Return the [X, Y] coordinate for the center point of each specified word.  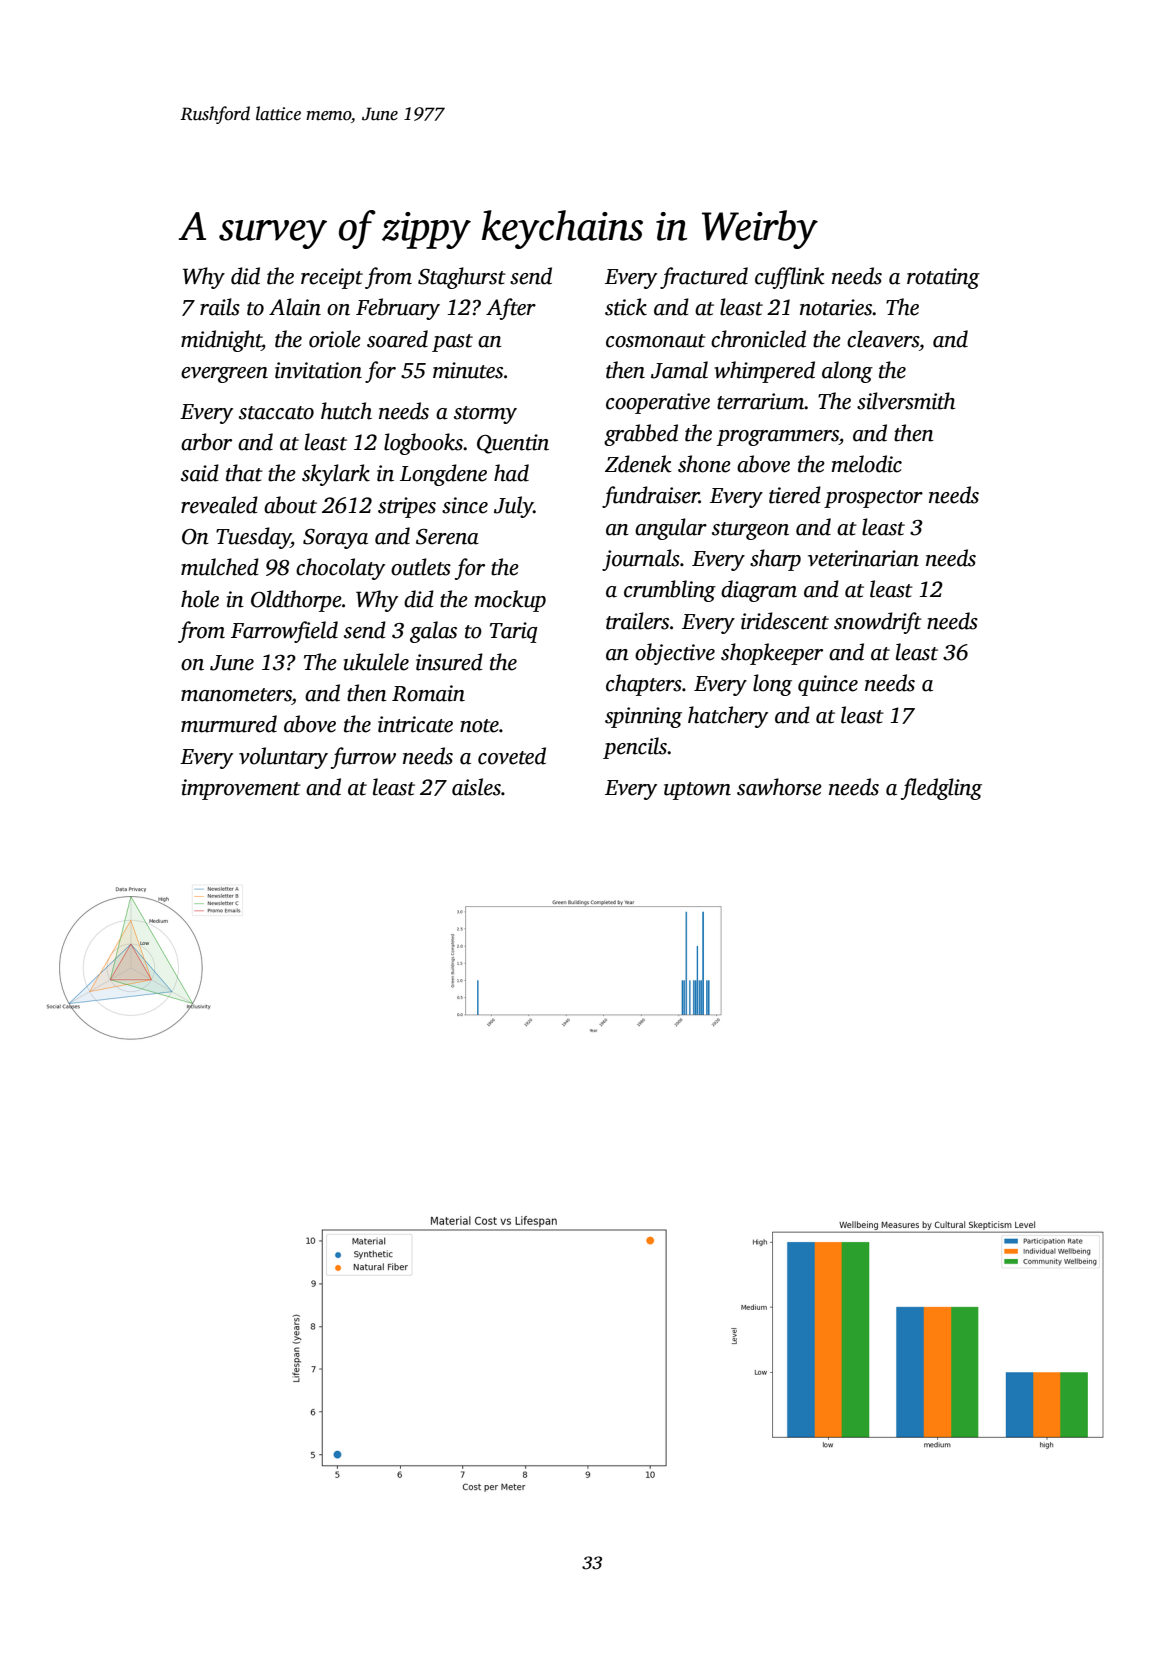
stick [626, 307]
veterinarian [863, 558]
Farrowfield [284, 632]
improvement [241, 789]
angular [671, 529]
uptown [697, 791]
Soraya [335, 539]
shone [704, 464]
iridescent [785, 621]
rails [220, 307]
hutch [346, 411]
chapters [644, 685]
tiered [795, 495]
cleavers [883, 339]
